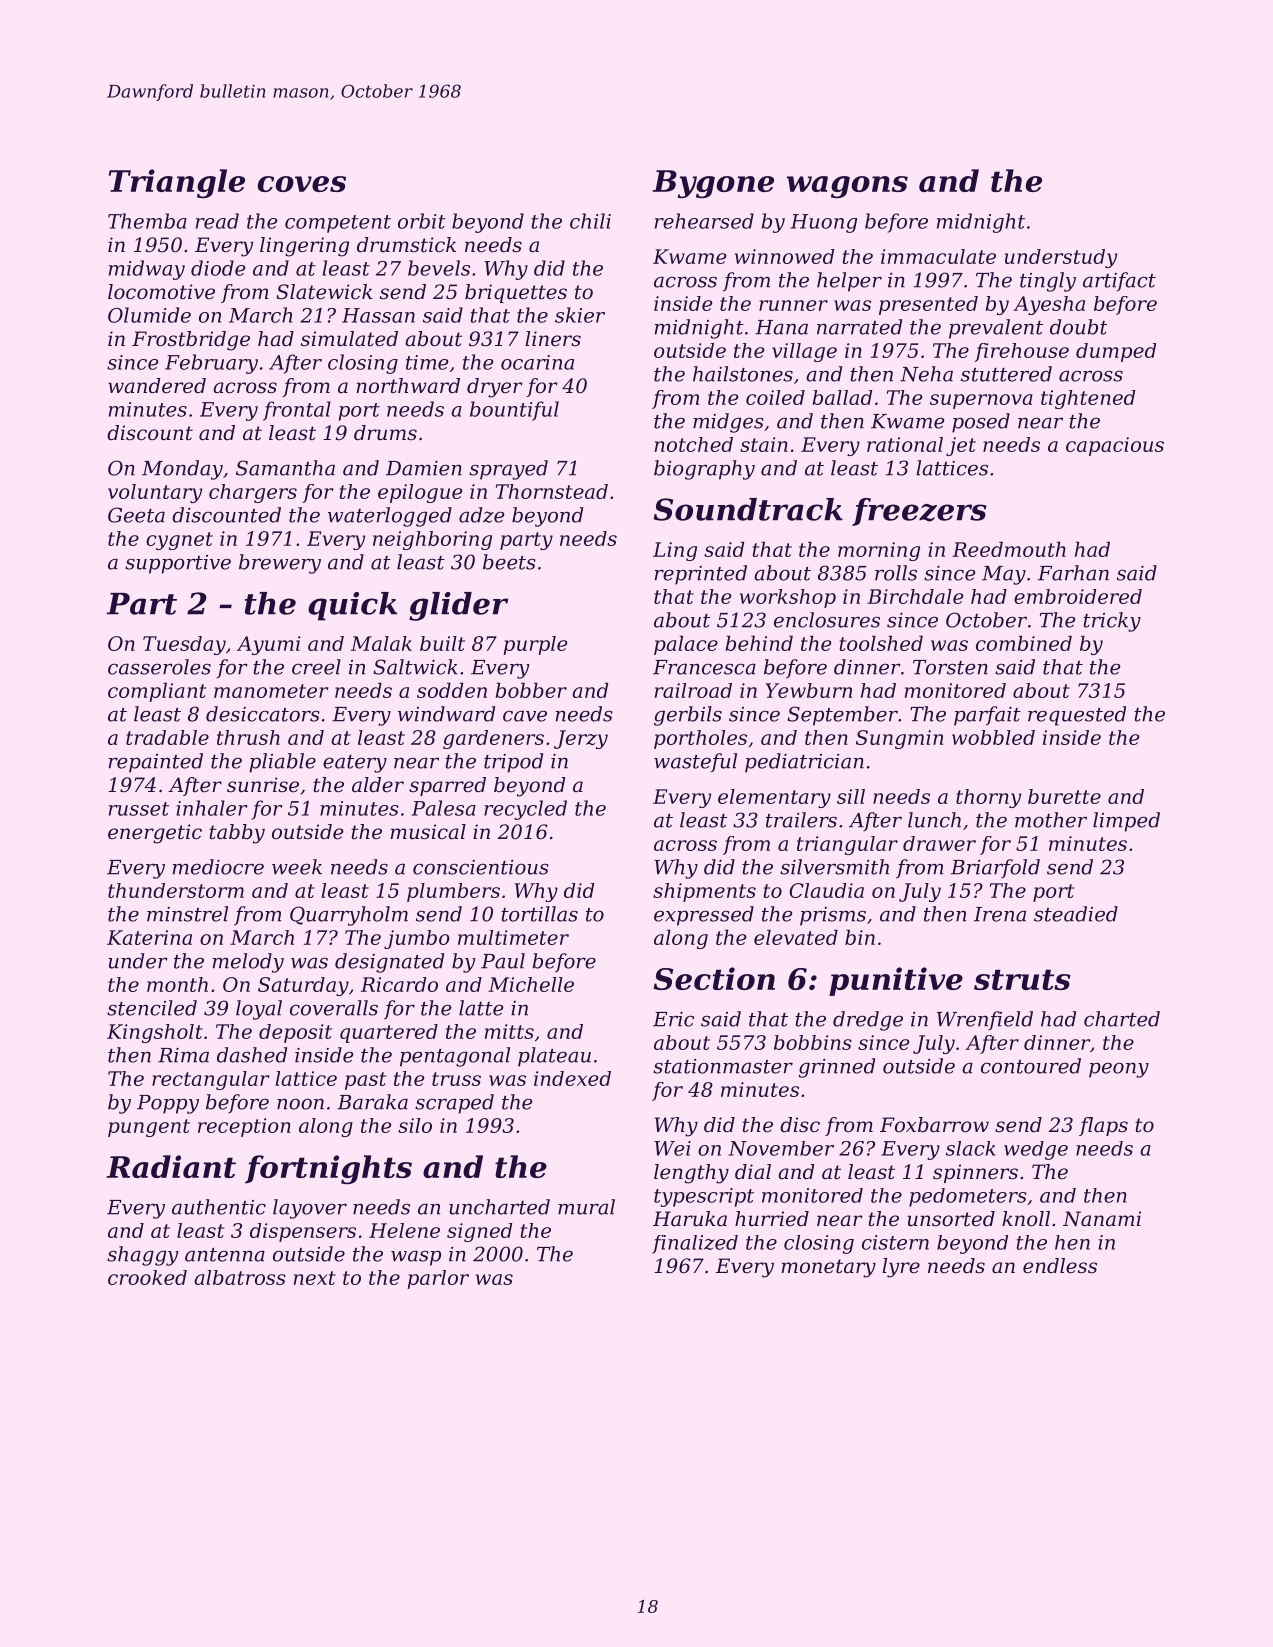 This screenshot has width=1273, height=1647. I want to click on steadied, so click(1076, 914).
